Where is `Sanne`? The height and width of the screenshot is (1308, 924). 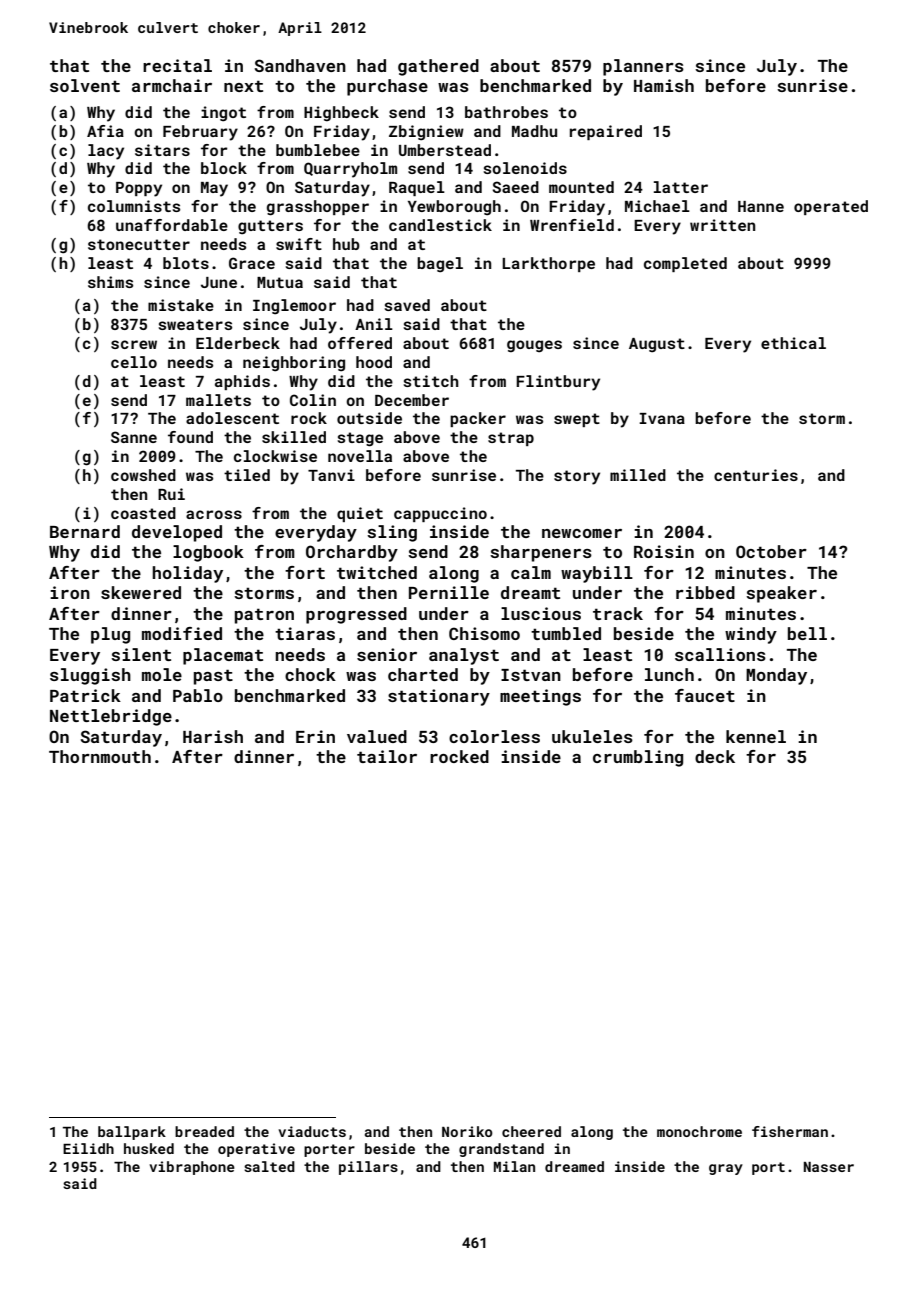
Sanne is located at coordinates (134, 437).
